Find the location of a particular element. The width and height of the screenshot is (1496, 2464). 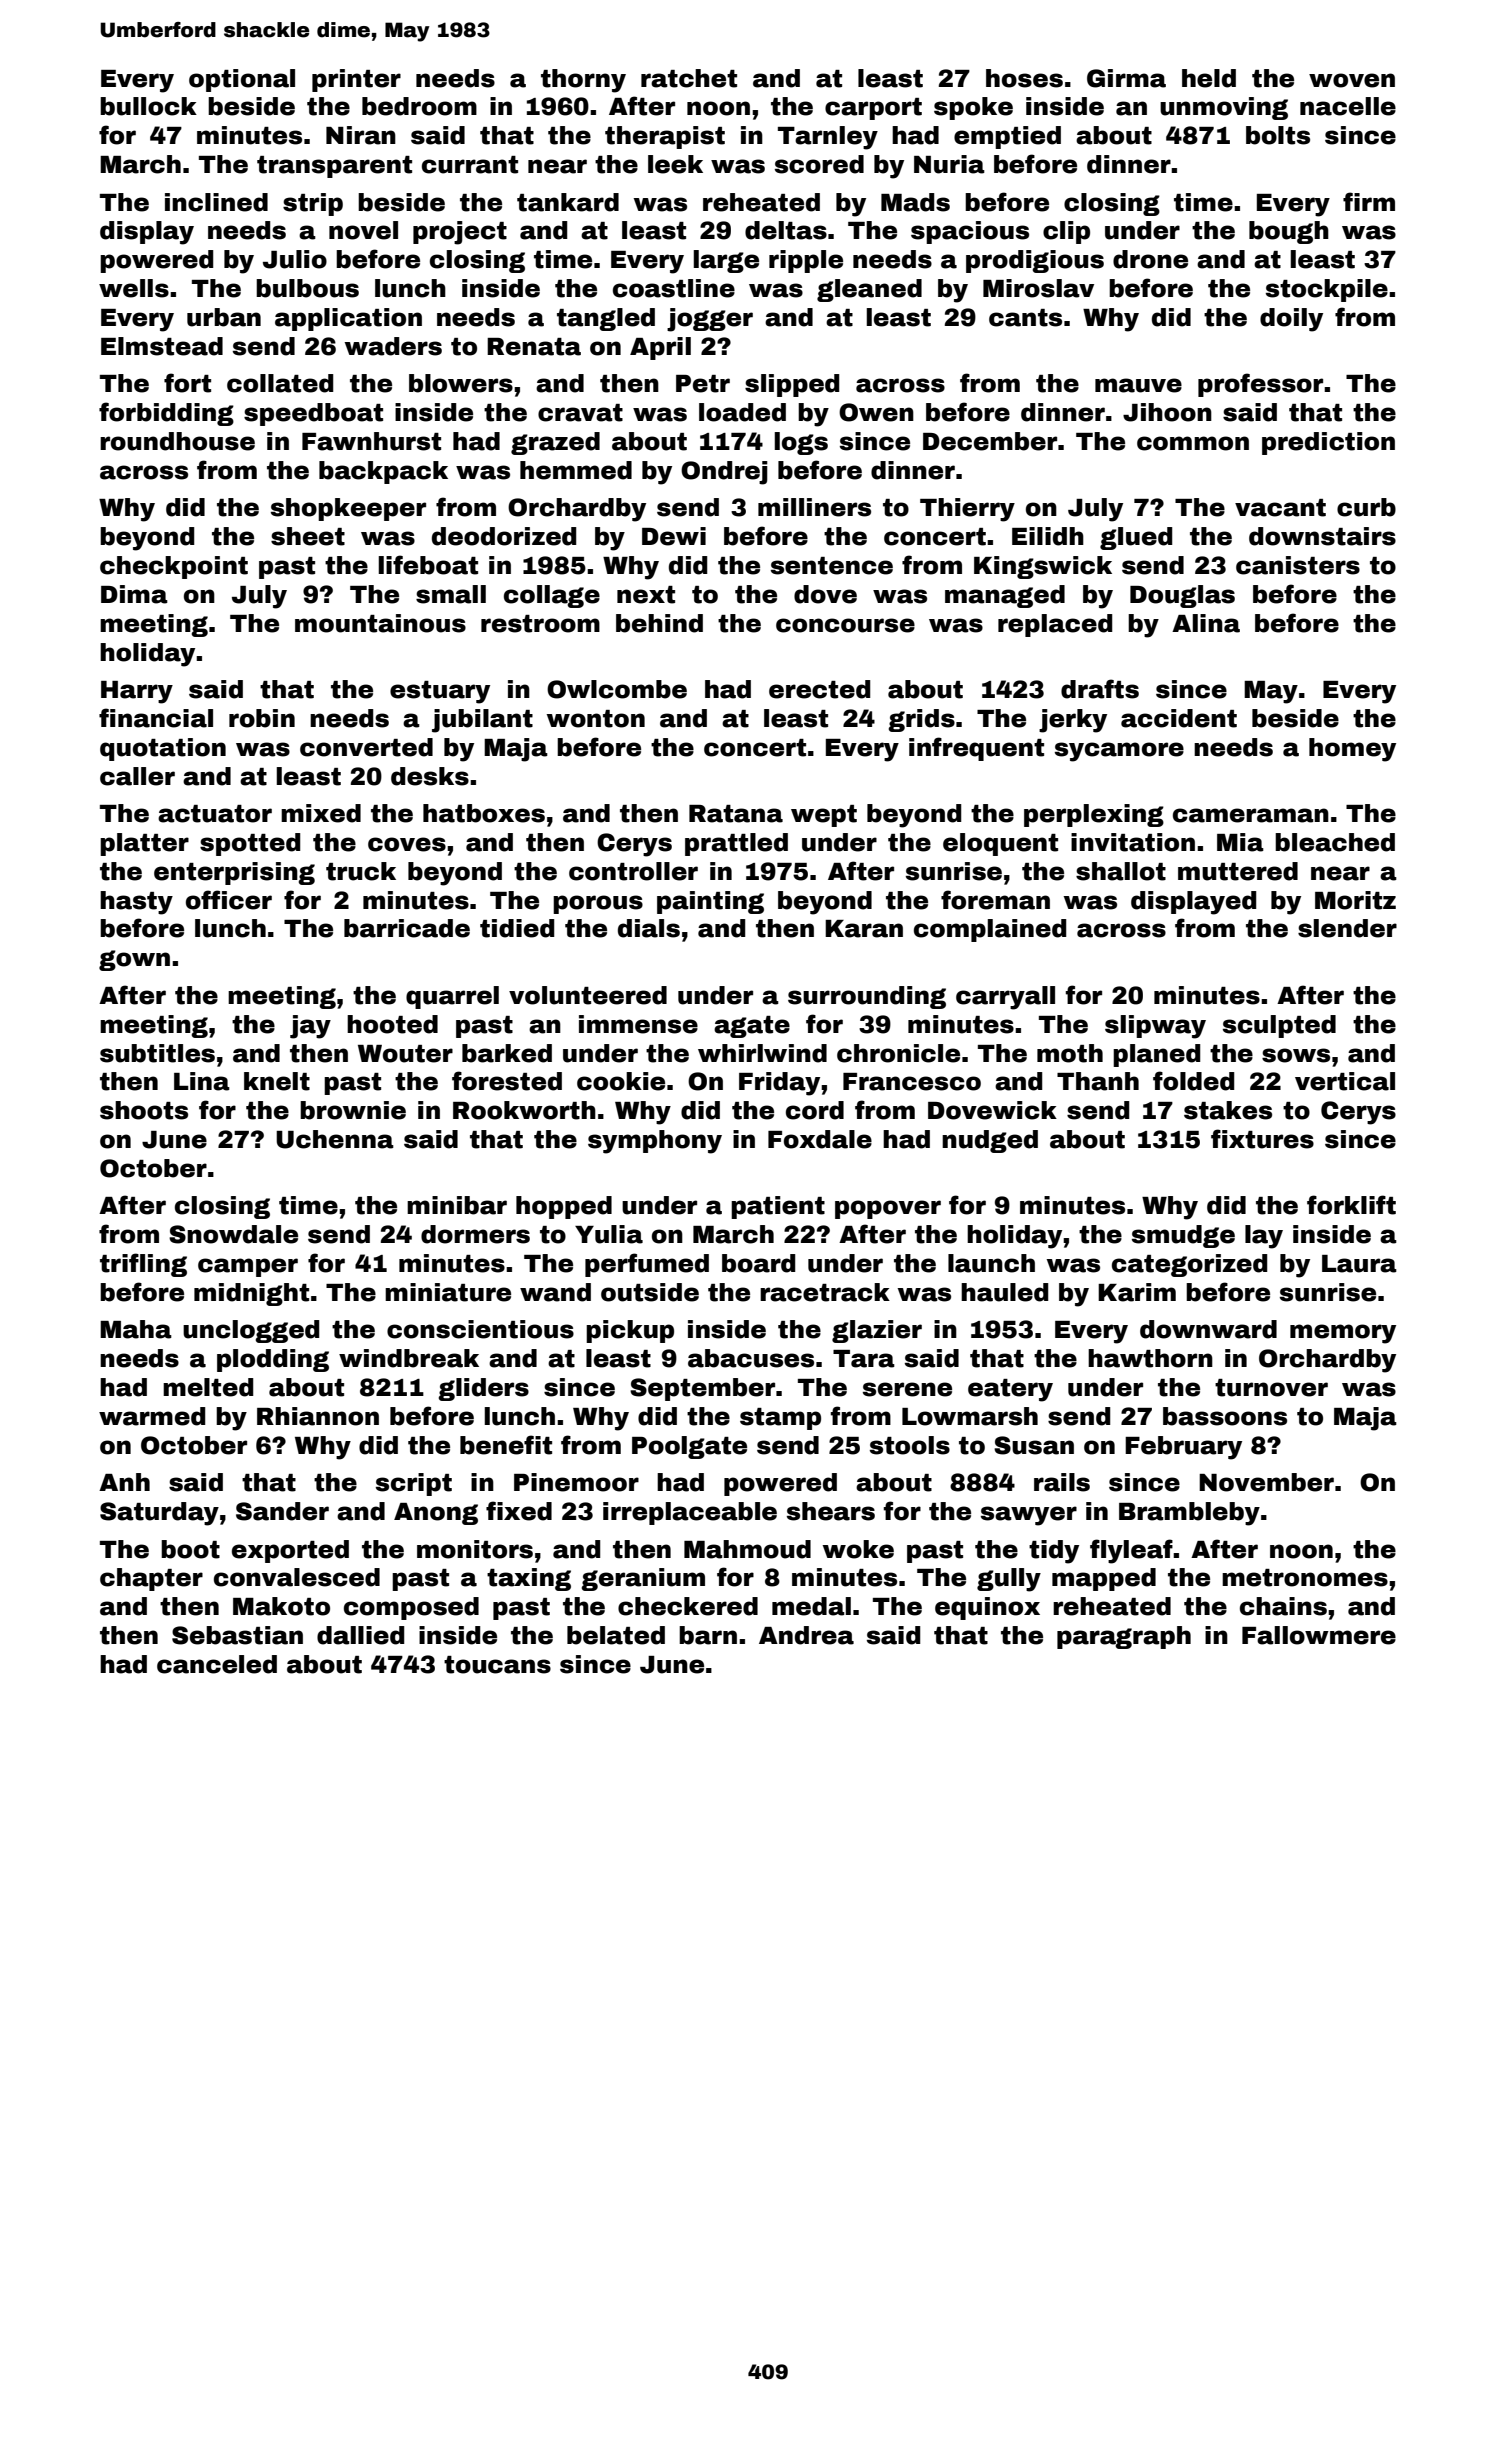

vertical is located at coordinates (1345, 1081).
